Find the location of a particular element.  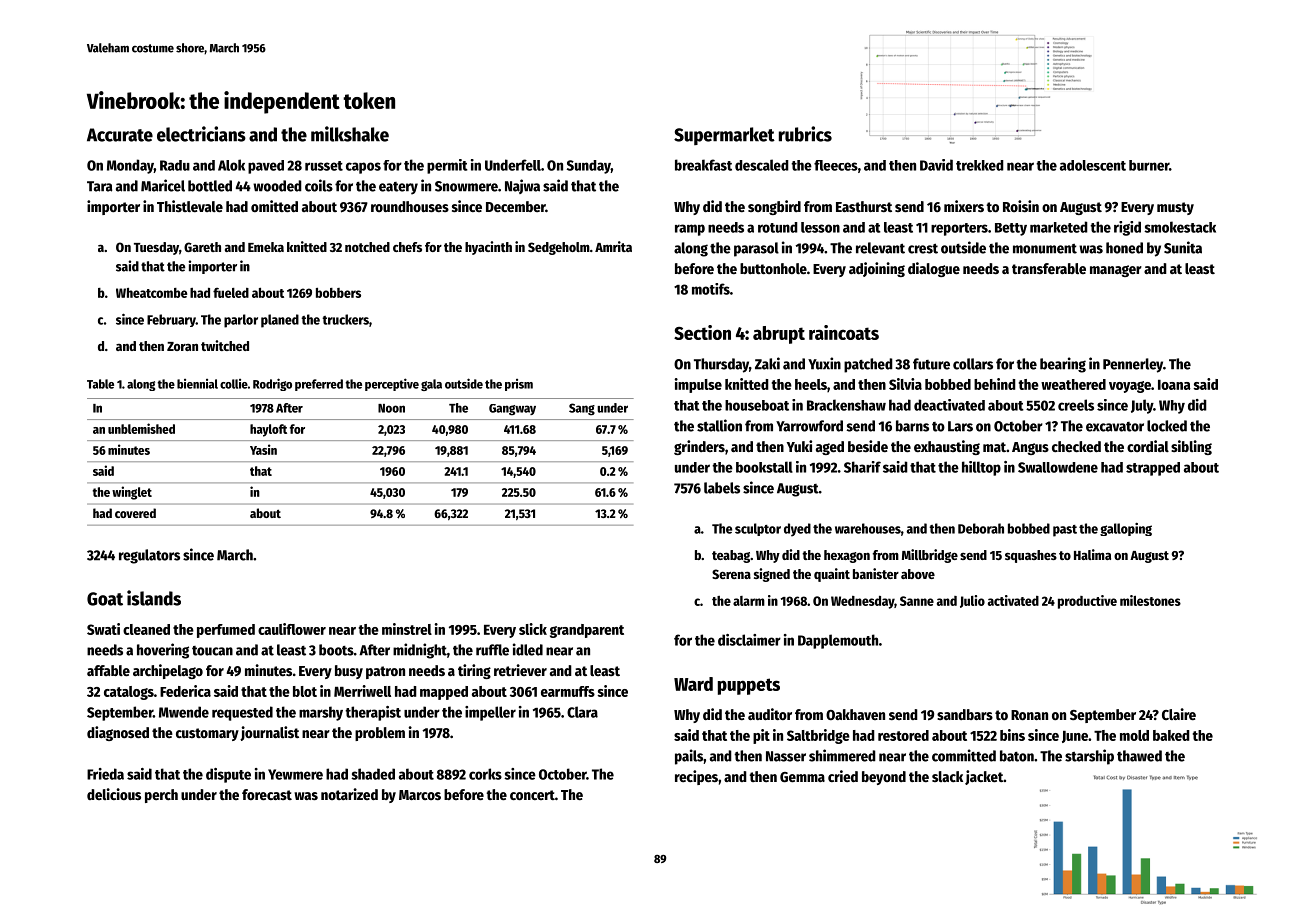

Noon is located at coordinates (391, 408).
